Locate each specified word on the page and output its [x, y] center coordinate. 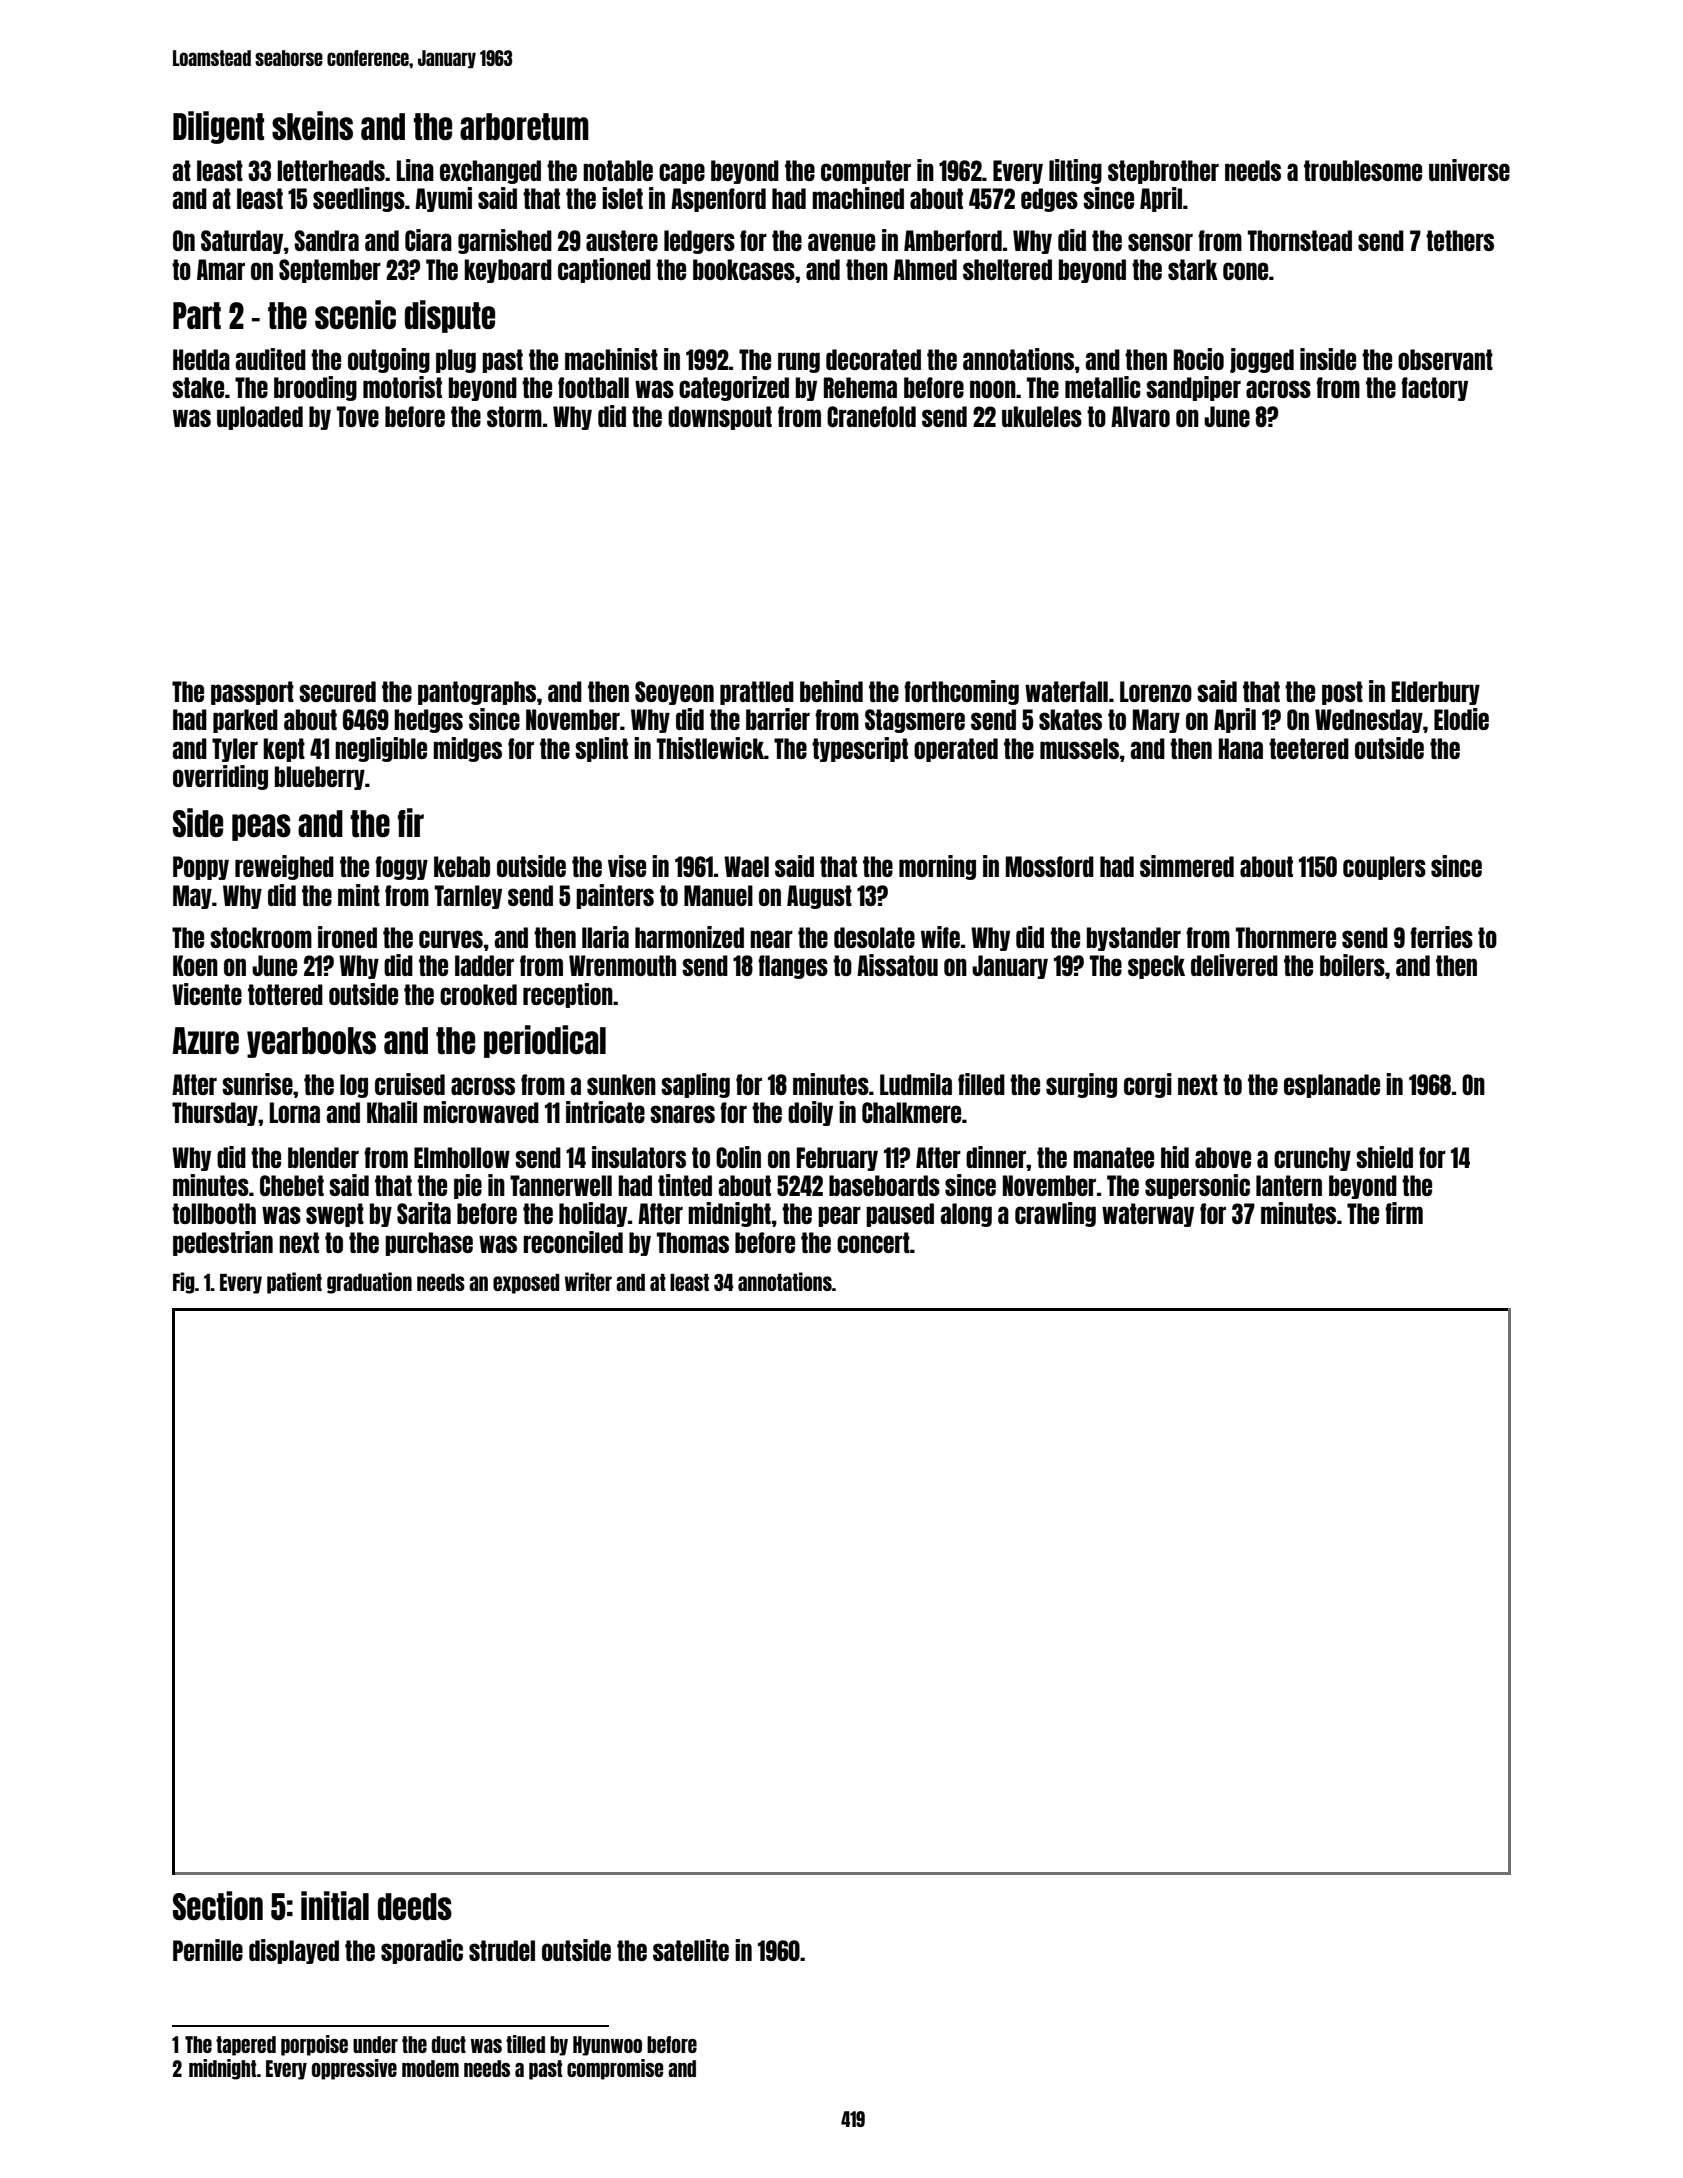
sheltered [1007, 269]
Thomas [693, 1242]
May [192, 897]
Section [218, 1906]
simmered [1187, 866]
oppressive [354, 2069]
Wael [746, 866]
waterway [1148, 1215]
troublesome [1363, 170]
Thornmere [1286, 937]
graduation [369, 1283]
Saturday [242, 242]
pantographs [477, 693]
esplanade [1332, 1086]
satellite [691, 1950]
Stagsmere [915, 721]
